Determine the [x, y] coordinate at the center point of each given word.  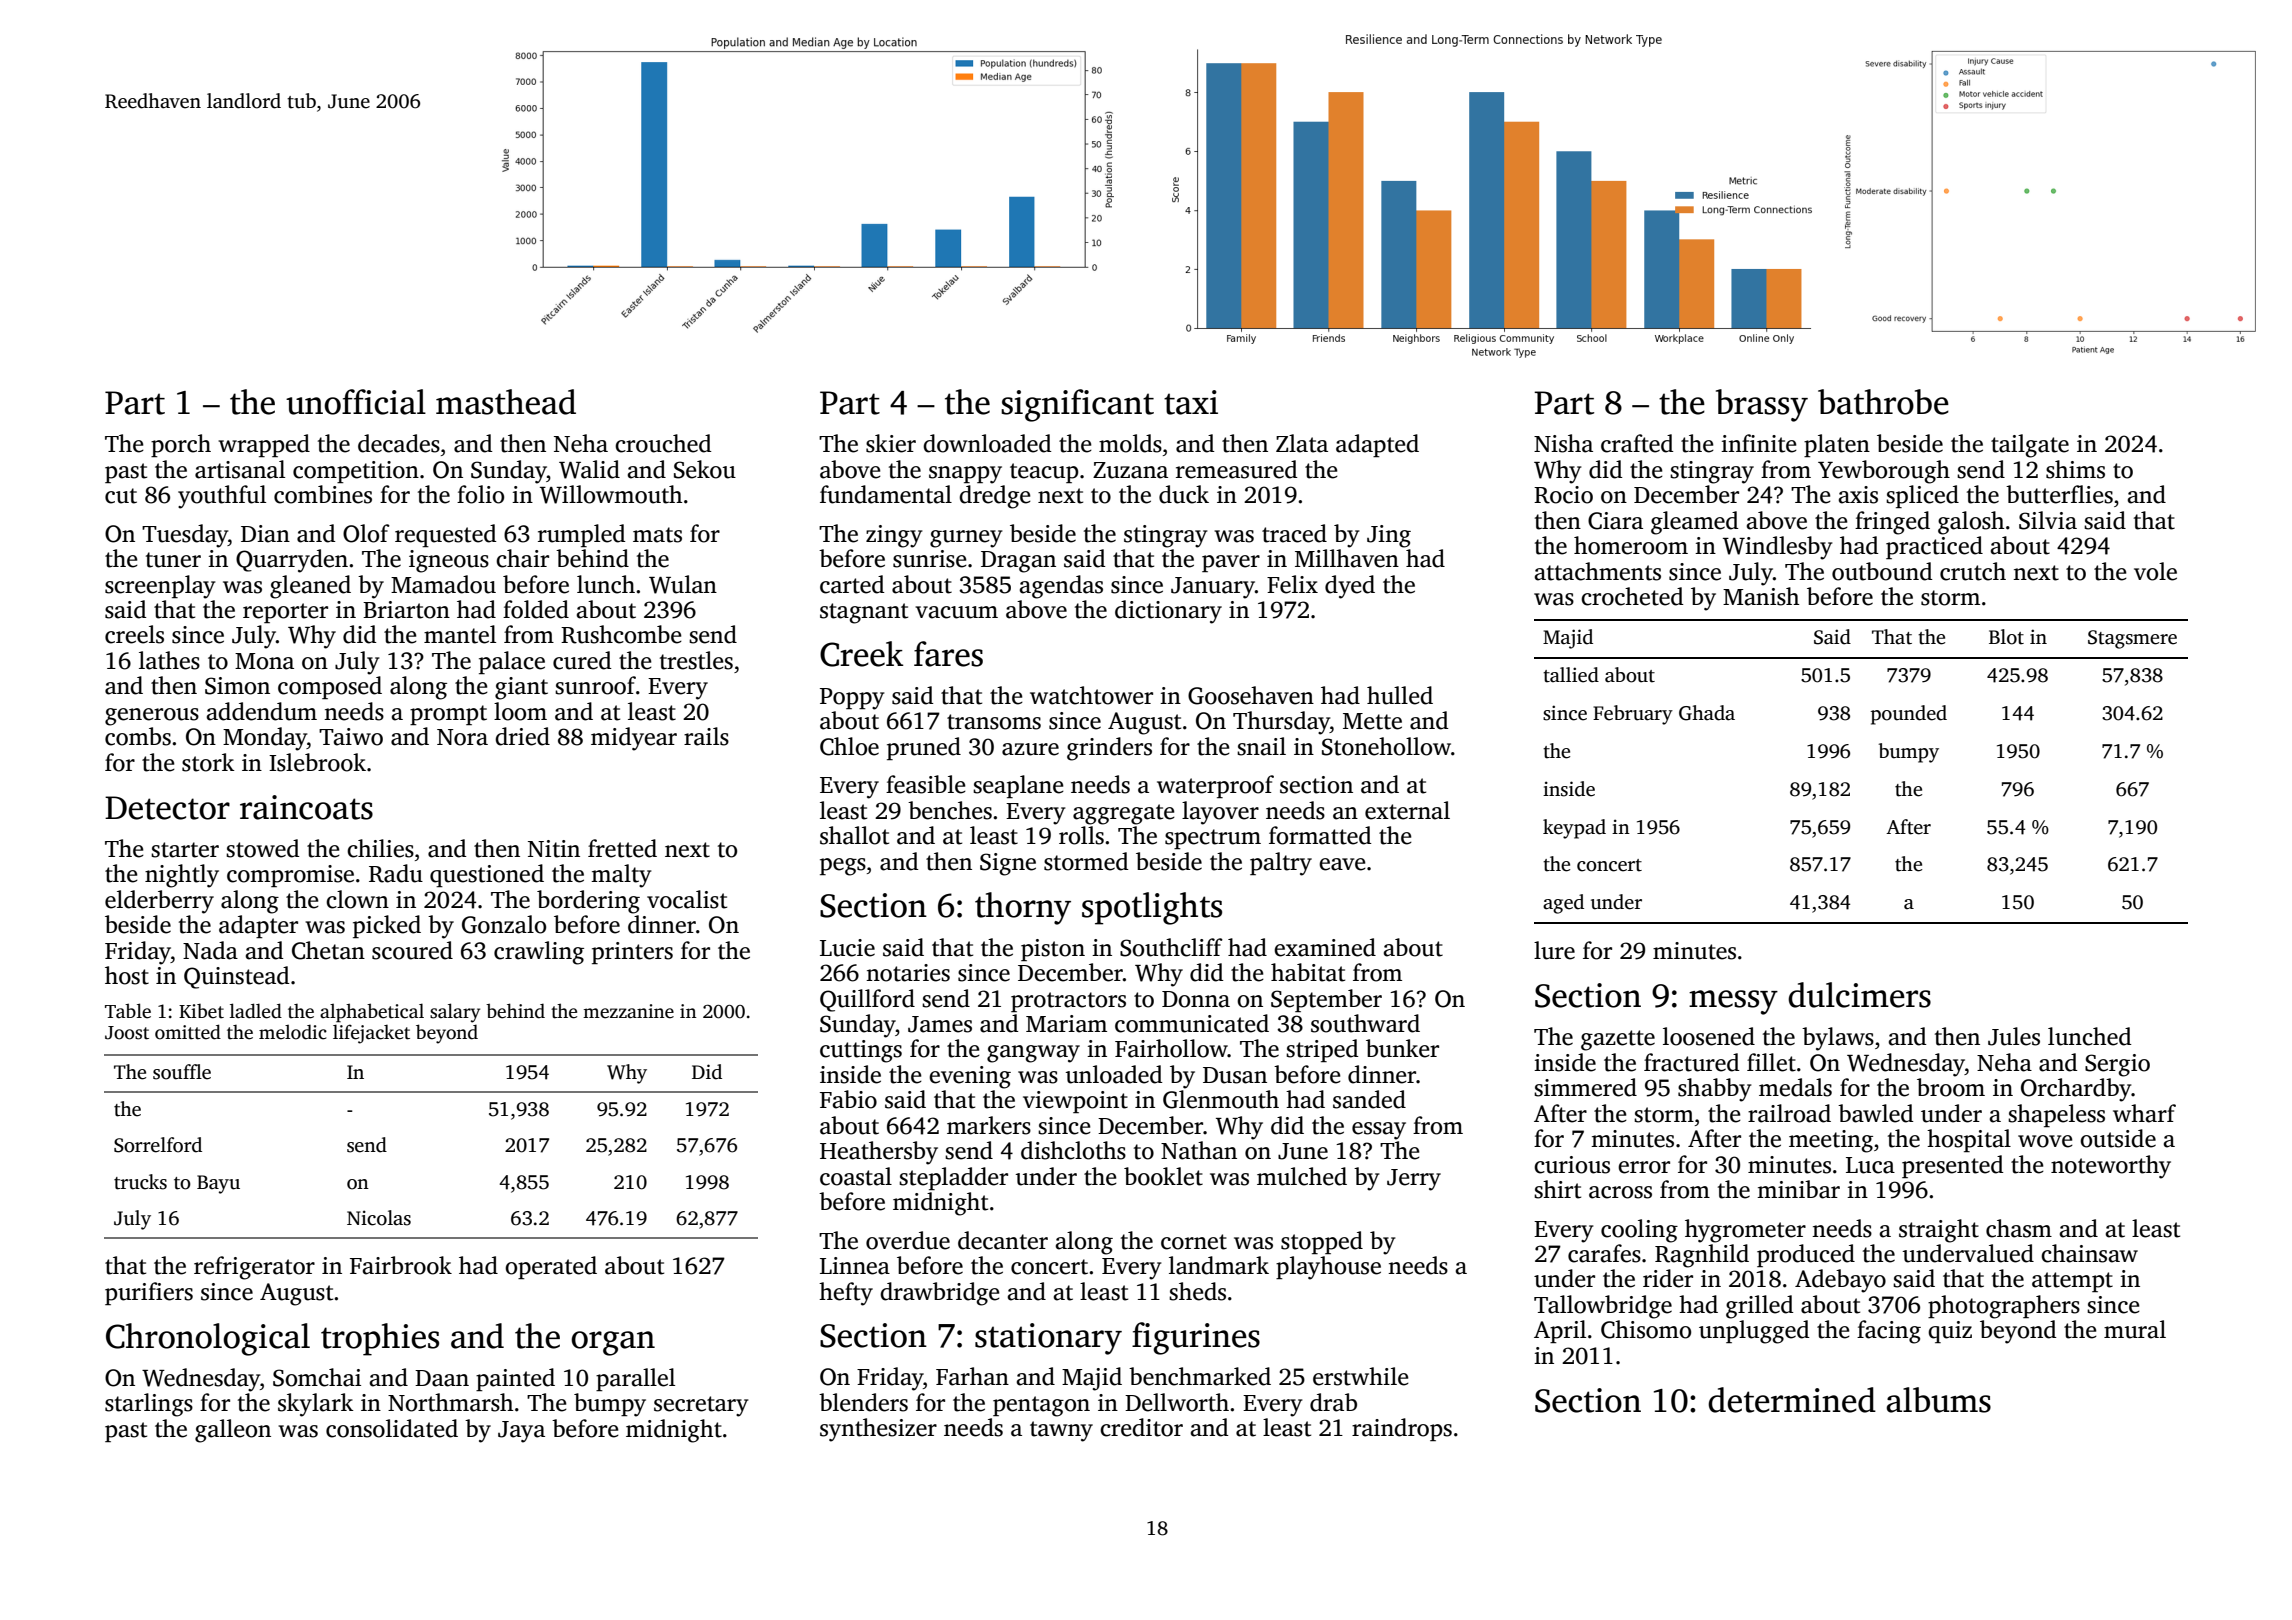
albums [1938, 1400]
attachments [1597, 571]
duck [1184, 494]
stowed [262, 848]
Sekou [705, 469]
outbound [1882, 571]
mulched [1302, 1176]
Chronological [208, 1339]
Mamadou [443, 584]
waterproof [1215, 786]
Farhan [972, 1376]
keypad [1574, 829]
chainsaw [2089, 1253]
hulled [1400, 695]
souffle [182, 1072]
